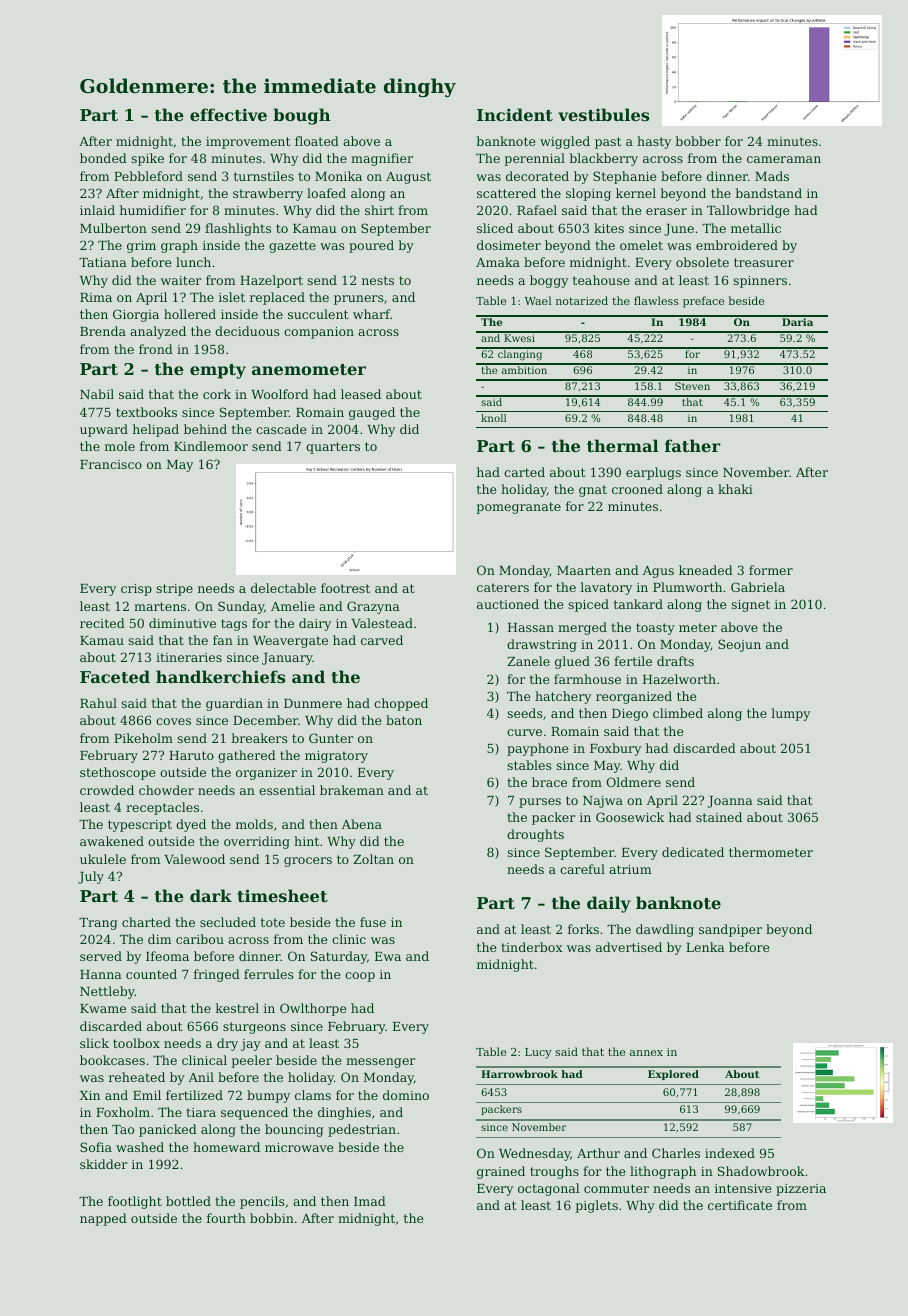 The width and height of the screenshot is (908, 1316). What do you see at coordinates (227, 1044) in the screenshot?
I see `dry` at bounding box center [227, 1044].
